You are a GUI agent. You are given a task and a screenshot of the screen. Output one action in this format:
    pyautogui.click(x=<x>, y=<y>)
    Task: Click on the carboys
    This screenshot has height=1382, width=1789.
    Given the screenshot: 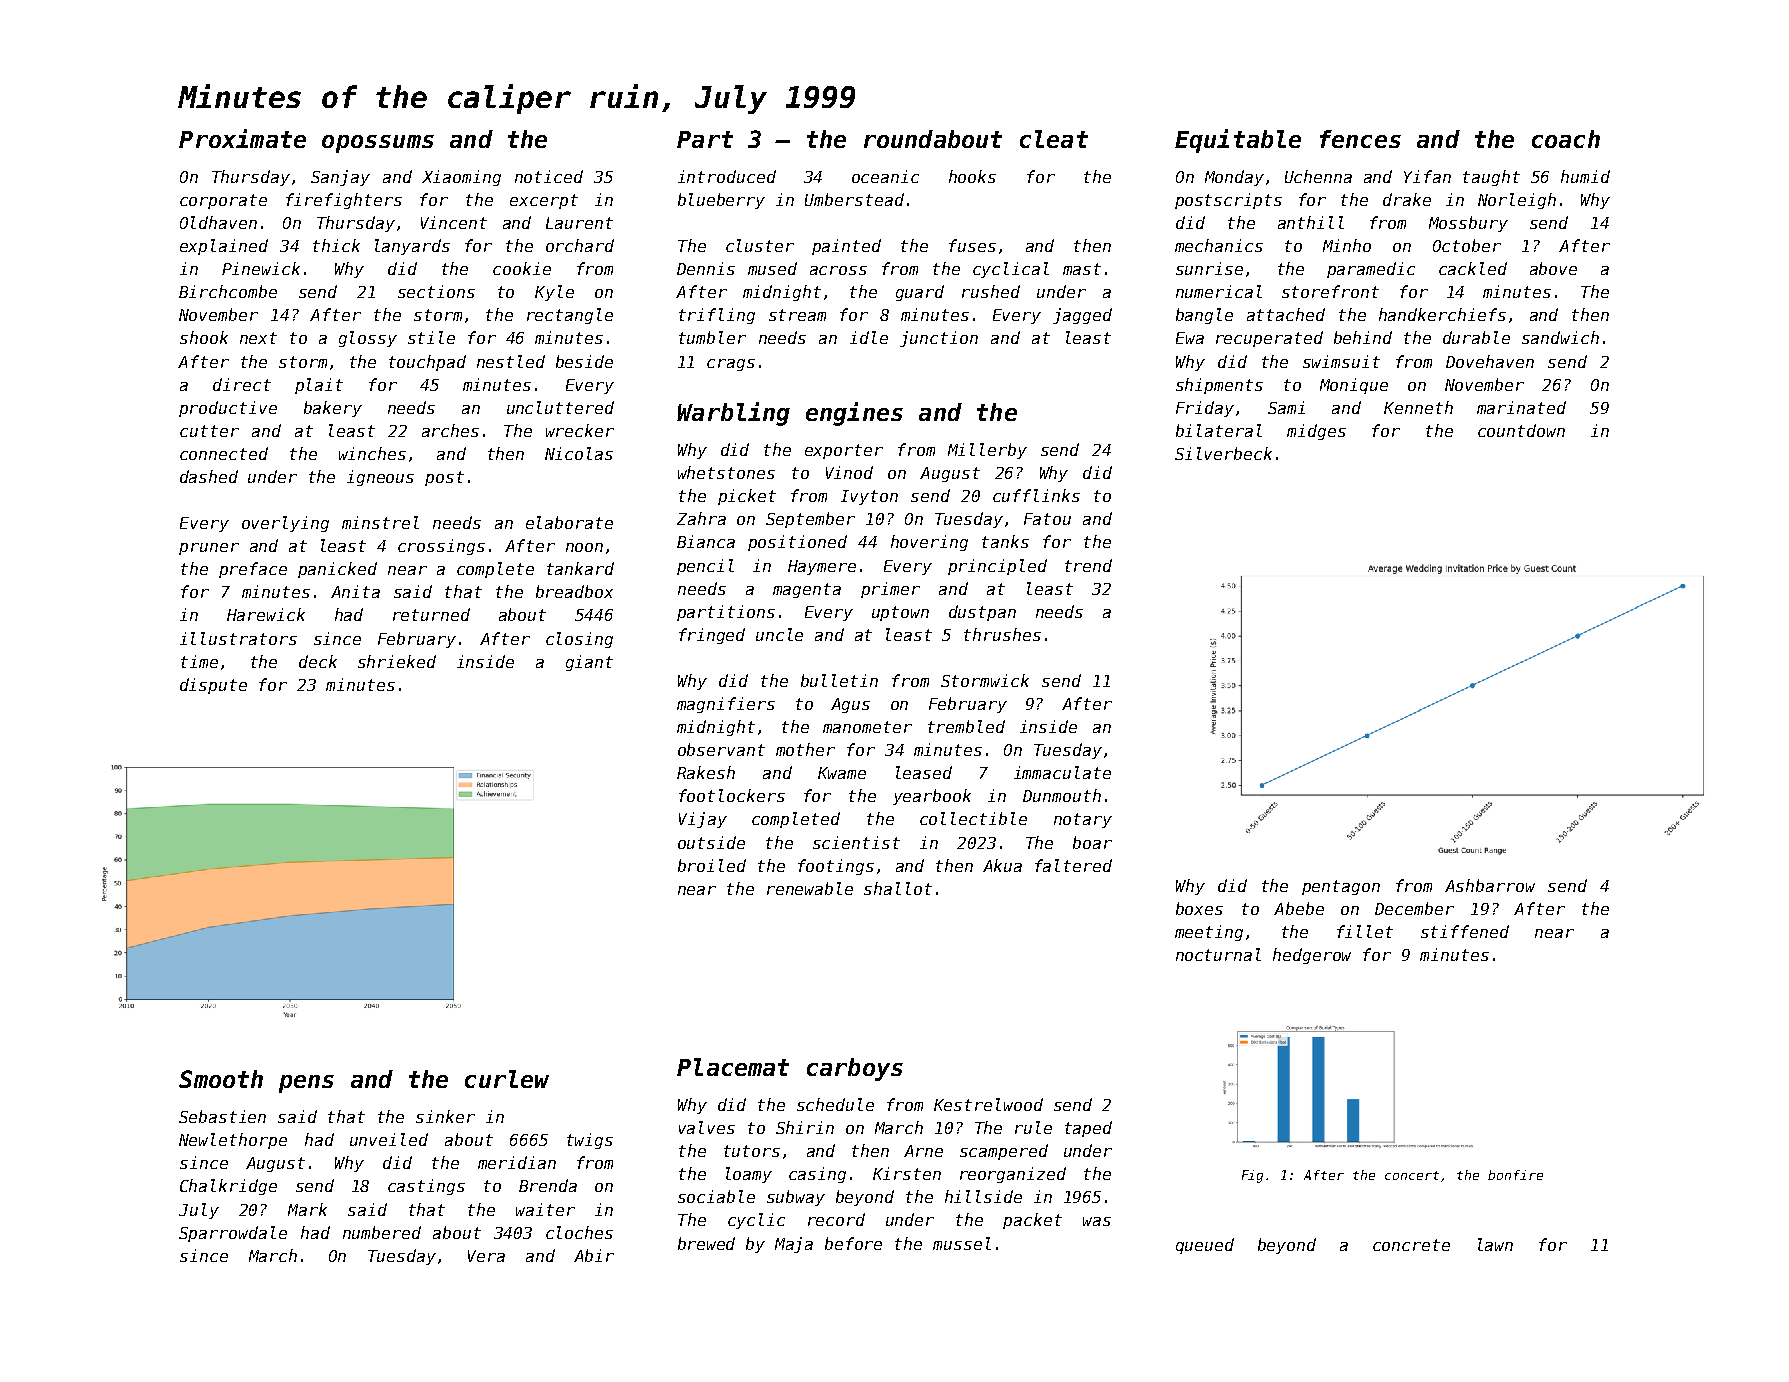 What is the action you would take?
    pyautogui.click(x=855, y=1069)
